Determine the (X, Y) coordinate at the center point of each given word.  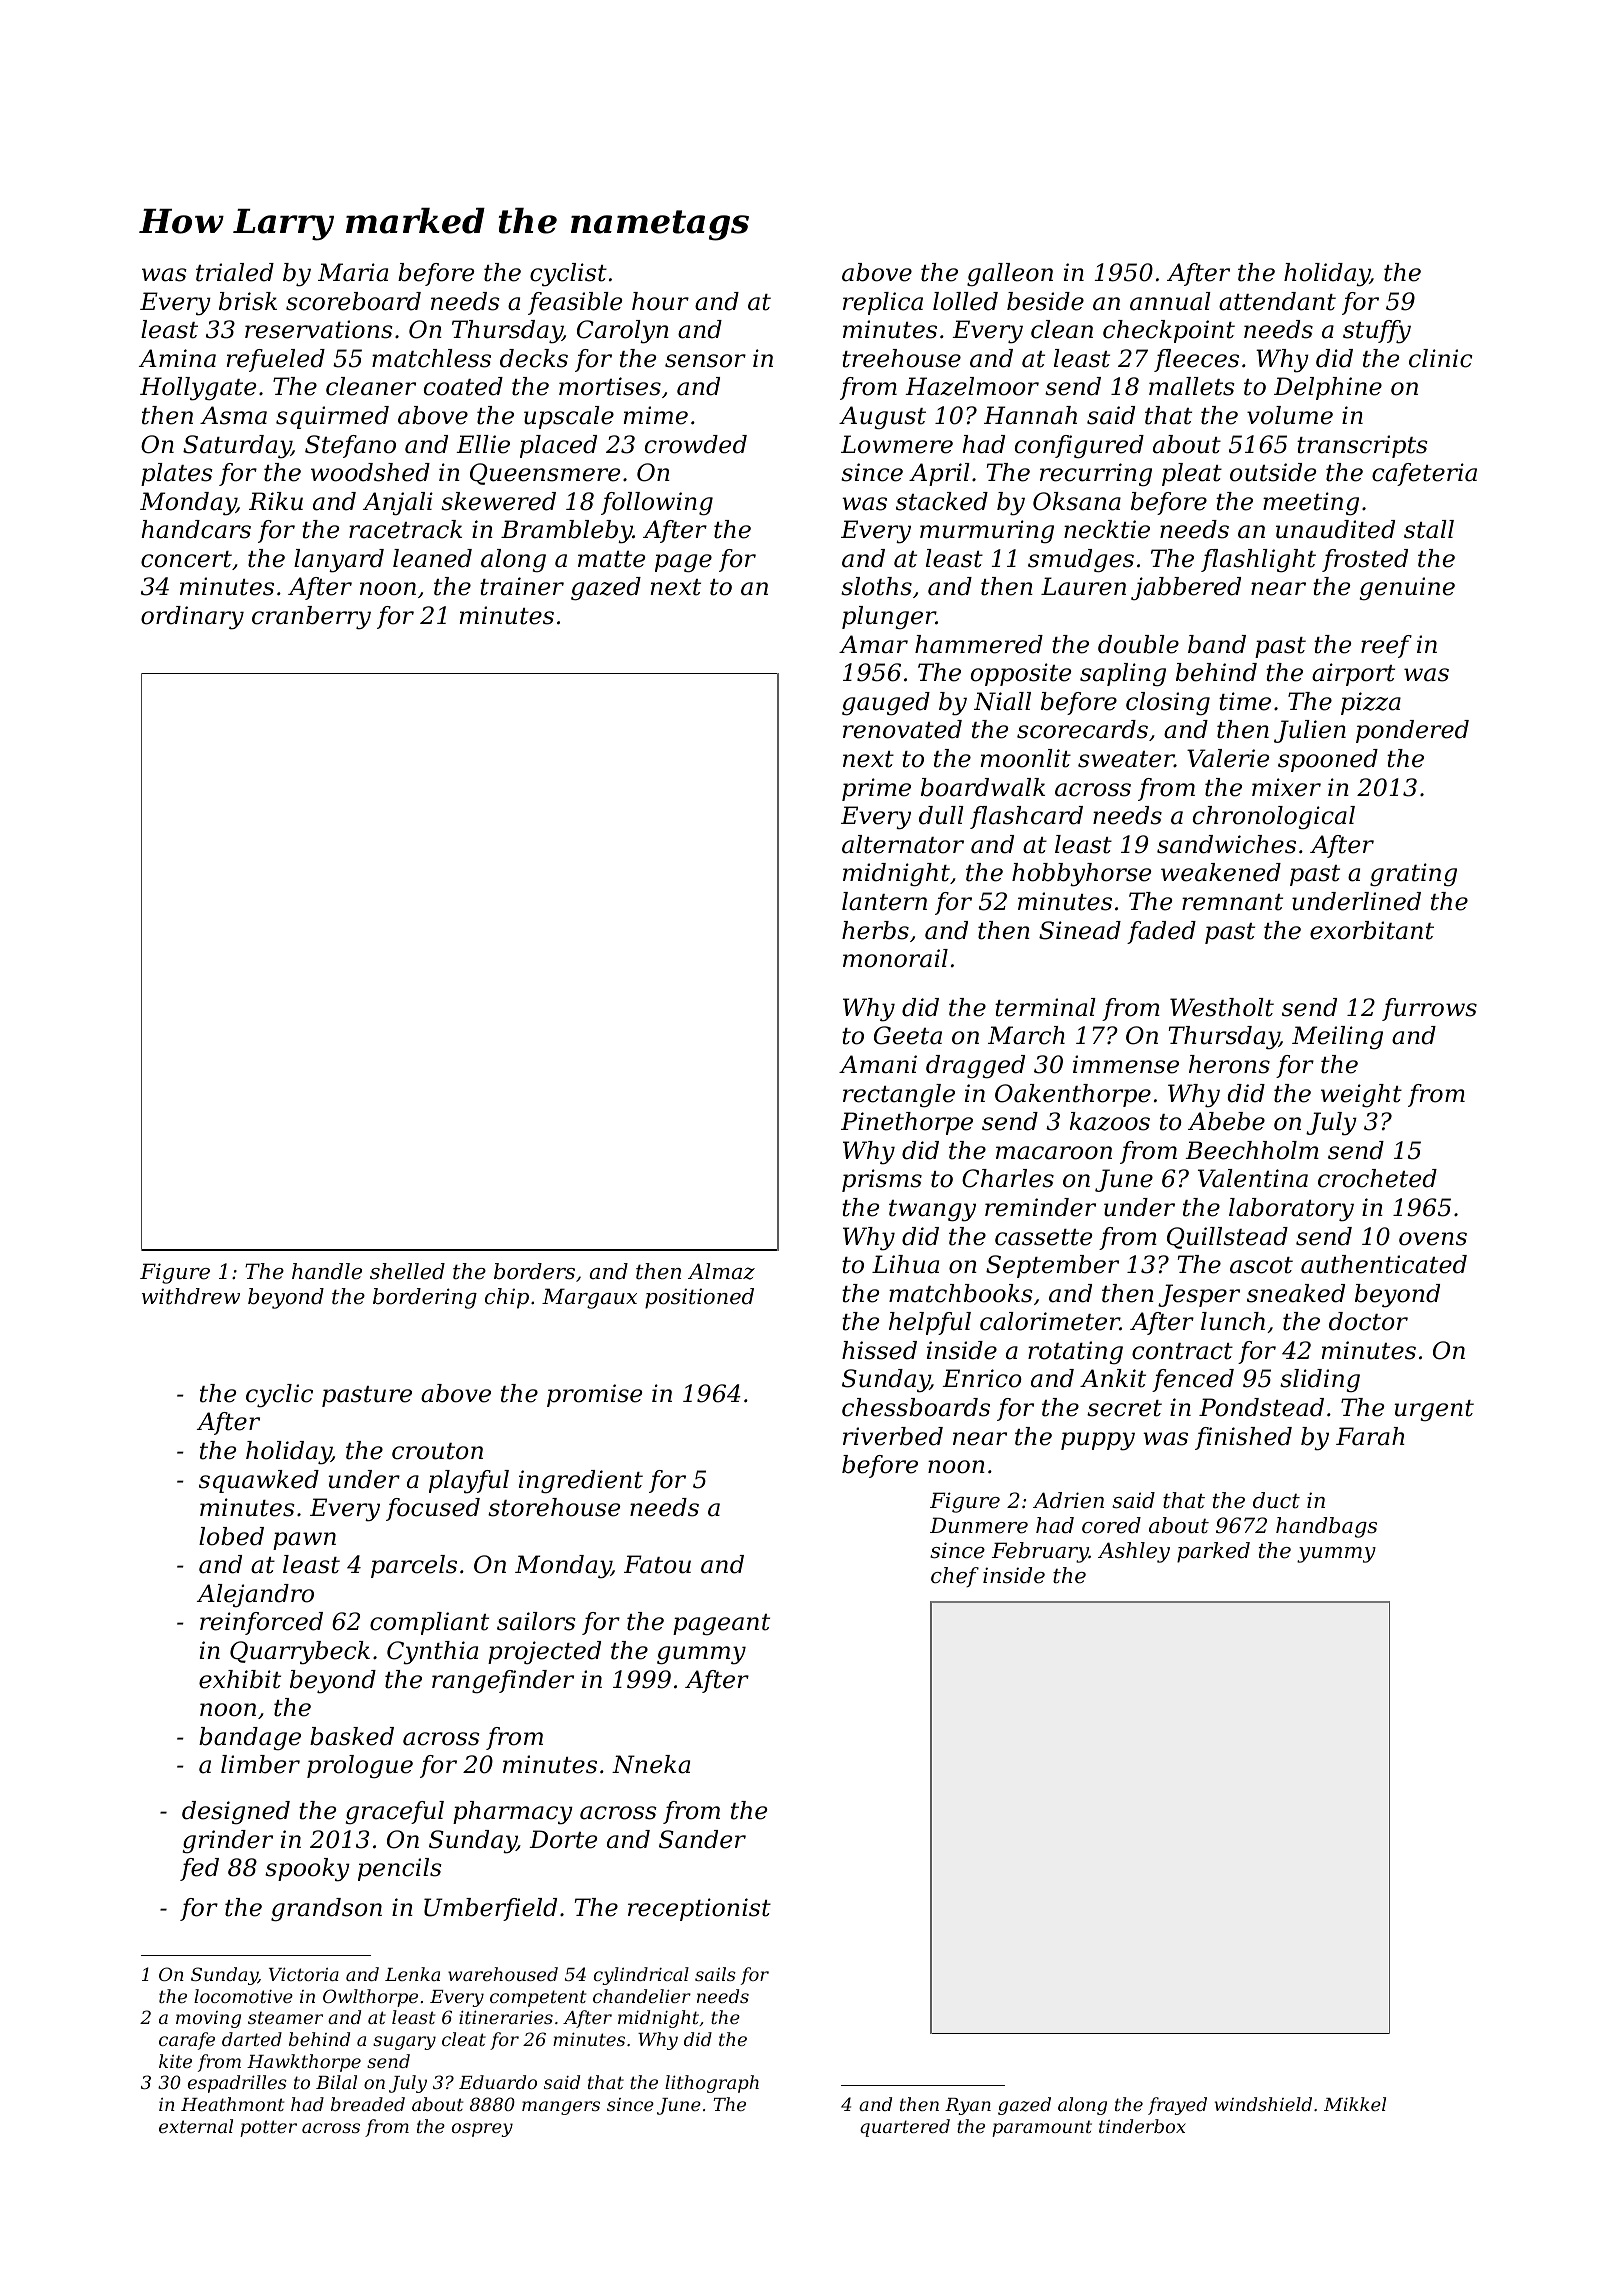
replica (883, 303)
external (196, 2126)
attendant (1277, 301)
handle (327, 1271)
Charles (1008, 1178)
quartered (905, 2128)
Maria (353, 272)
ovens (1433, 1239)
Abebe (1226, 1121)
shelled (407, 1271)
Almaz (721, 1271)
